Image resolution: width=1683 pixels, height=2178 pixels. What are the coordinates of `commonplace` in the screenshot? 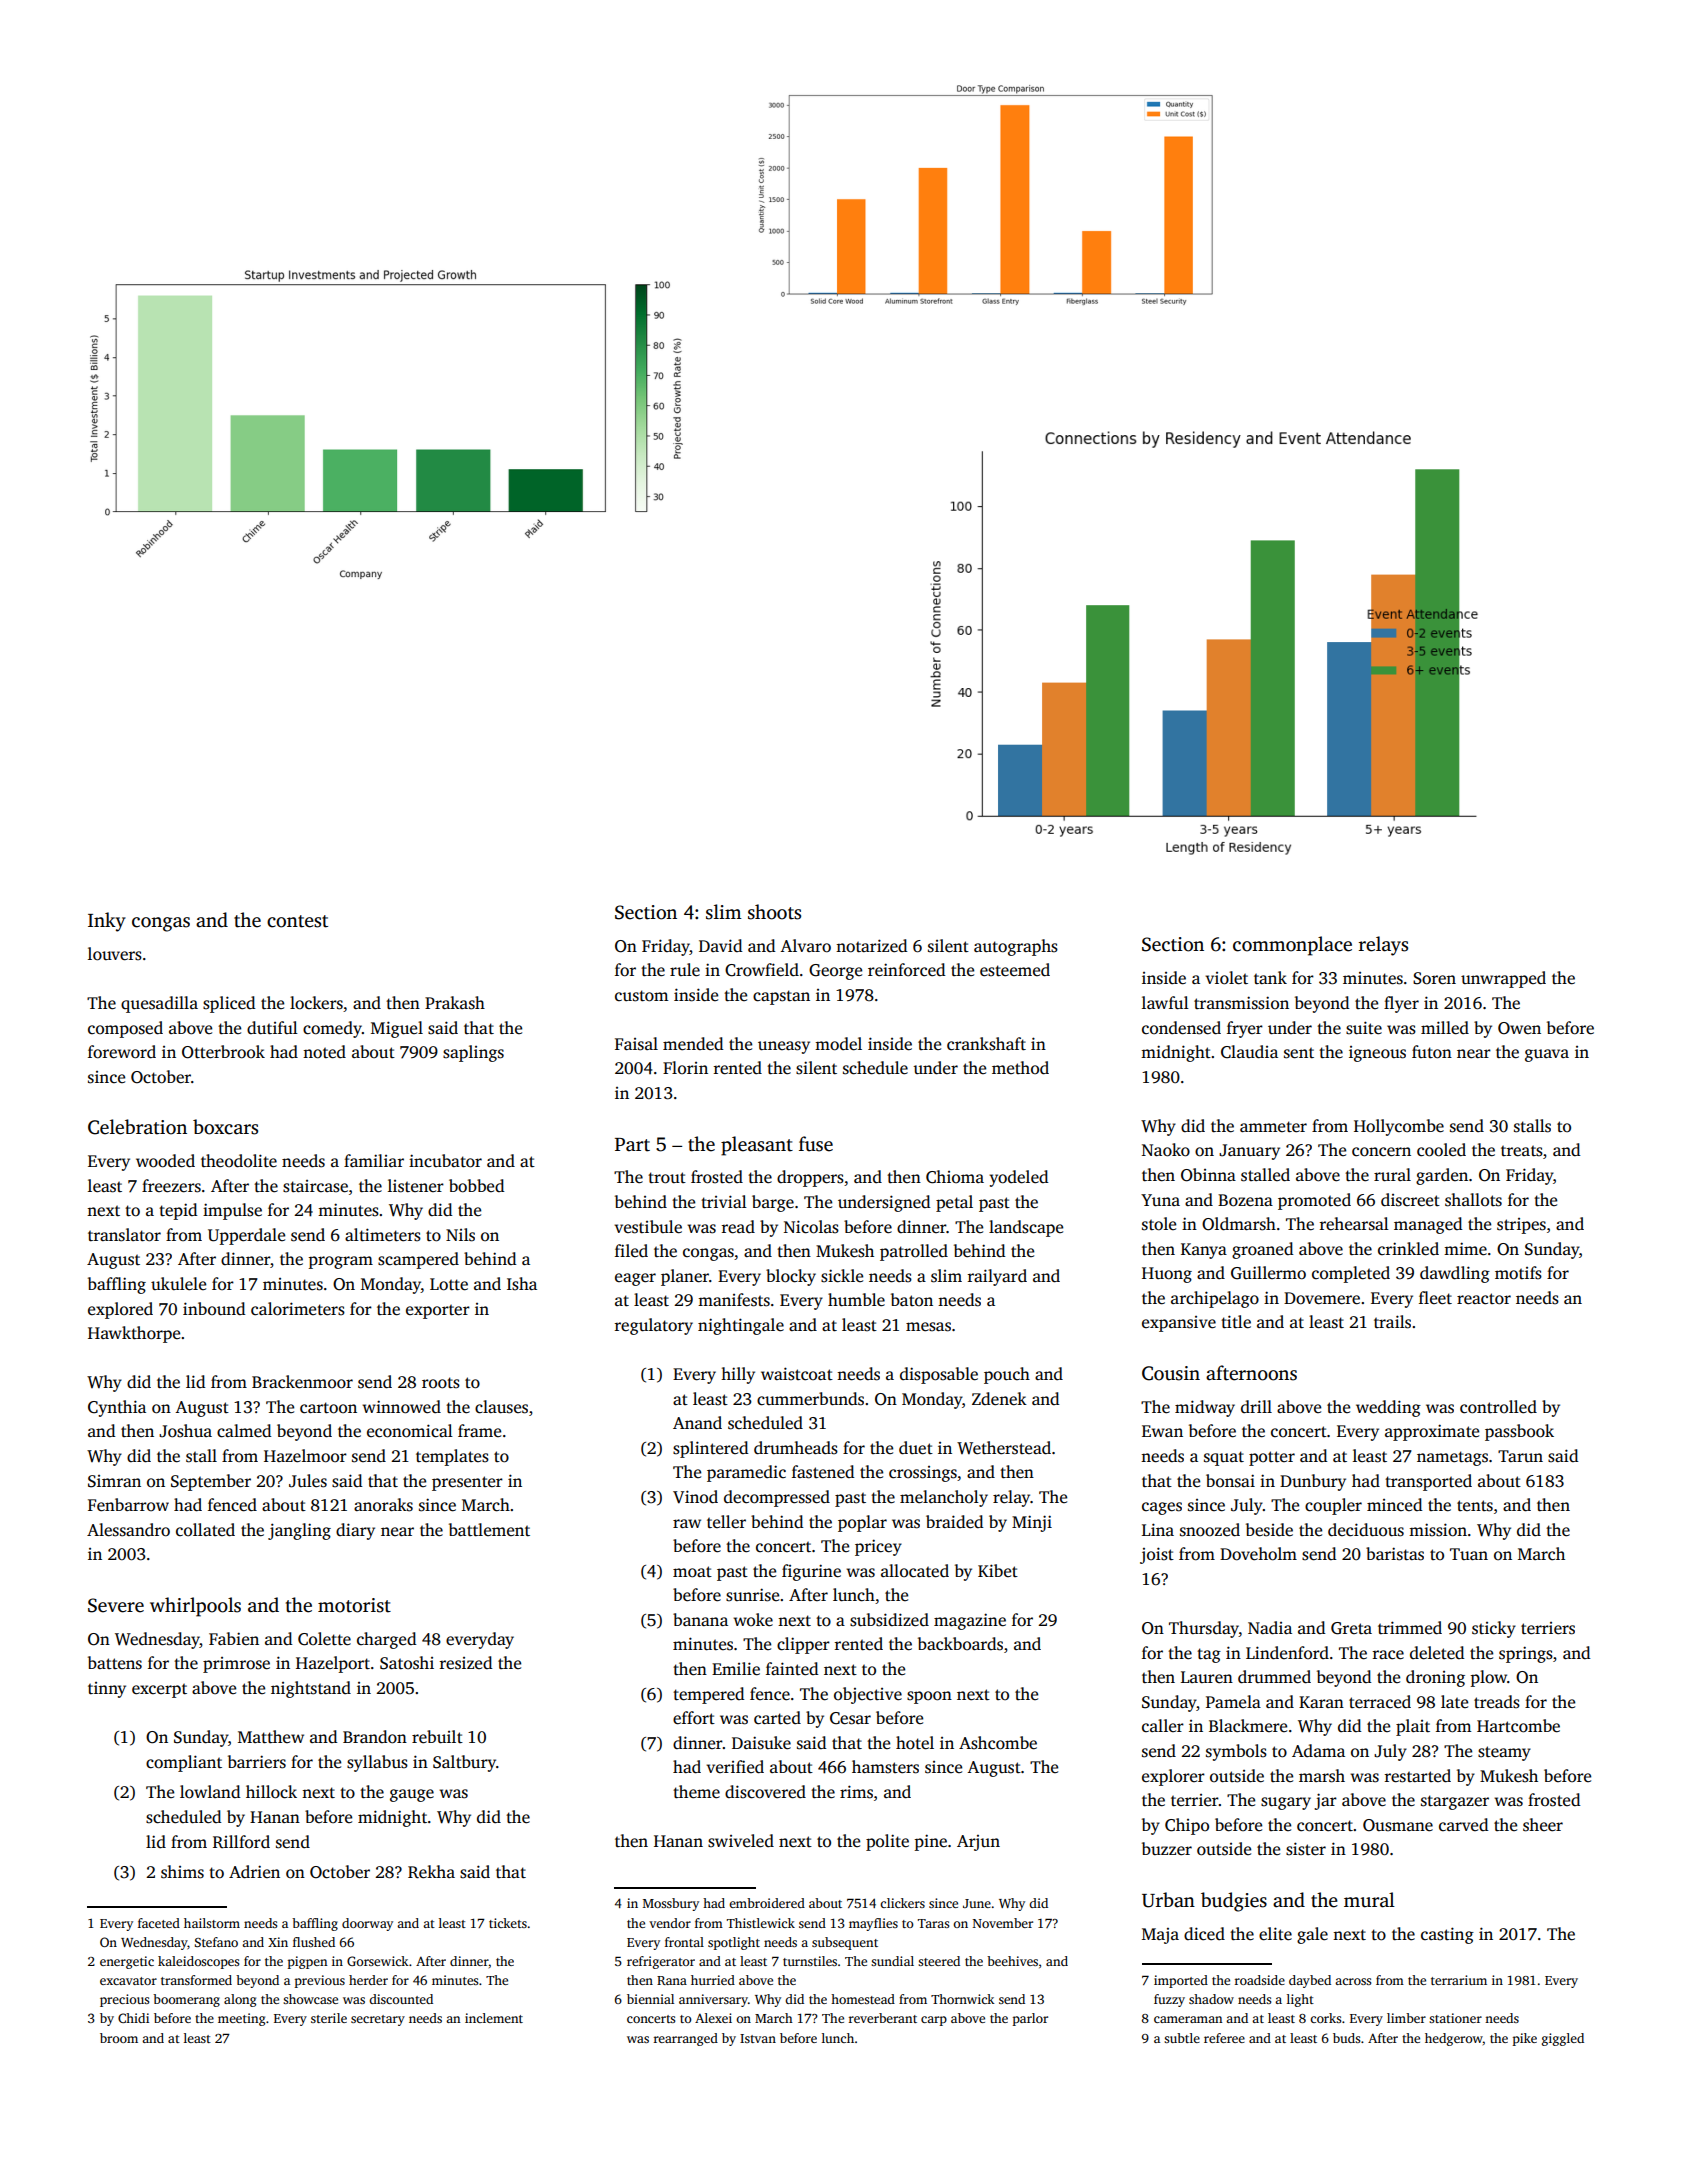 It's located at (1292, 946).
